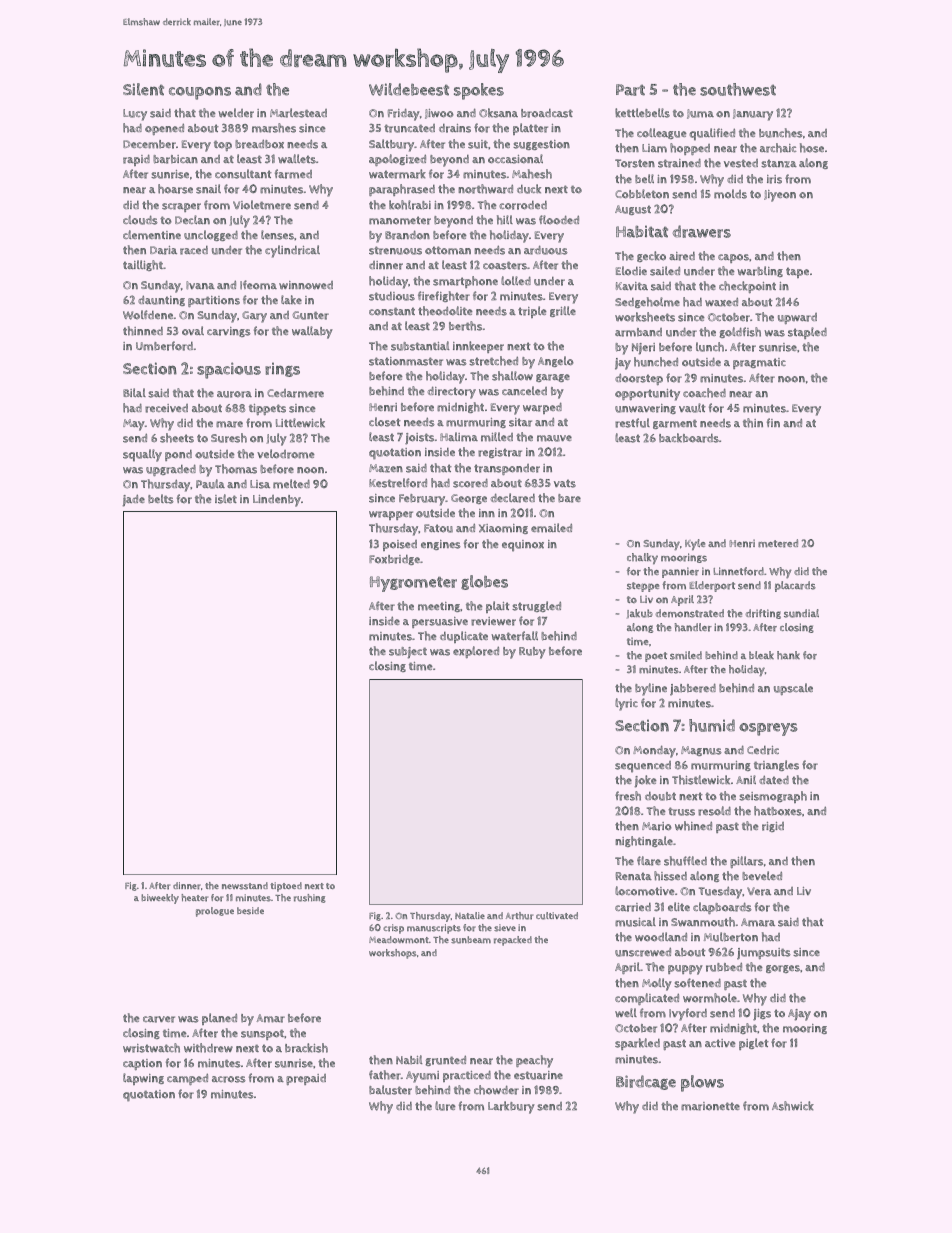 This screenshot has width=952, height=1233. What do you see at coordinates (298, 113) in the screenshot?
I see `Marlestead` at bounding box center [298, 113].
